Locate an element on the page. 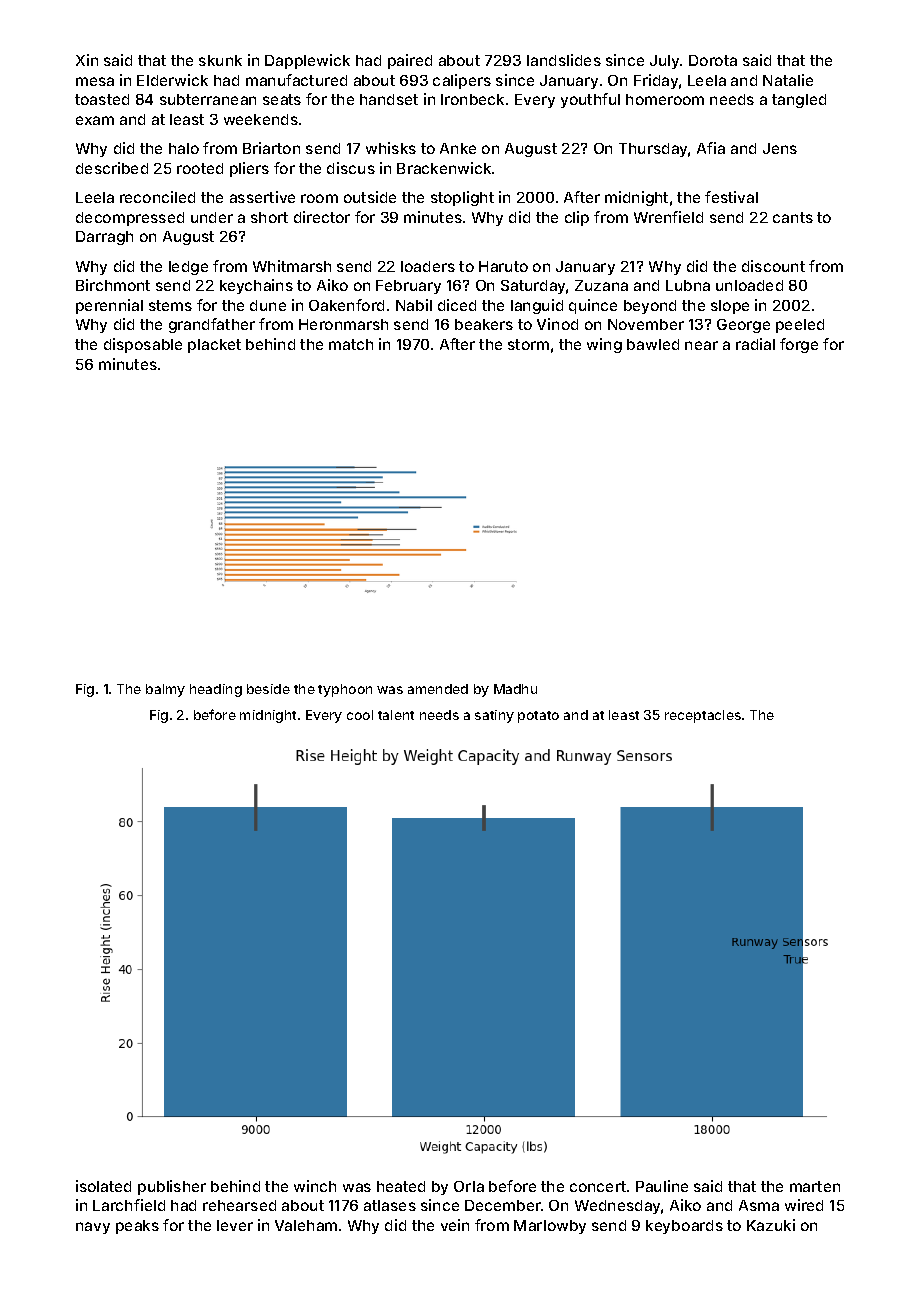  keyboards is located at coordinates (684, 1227).
